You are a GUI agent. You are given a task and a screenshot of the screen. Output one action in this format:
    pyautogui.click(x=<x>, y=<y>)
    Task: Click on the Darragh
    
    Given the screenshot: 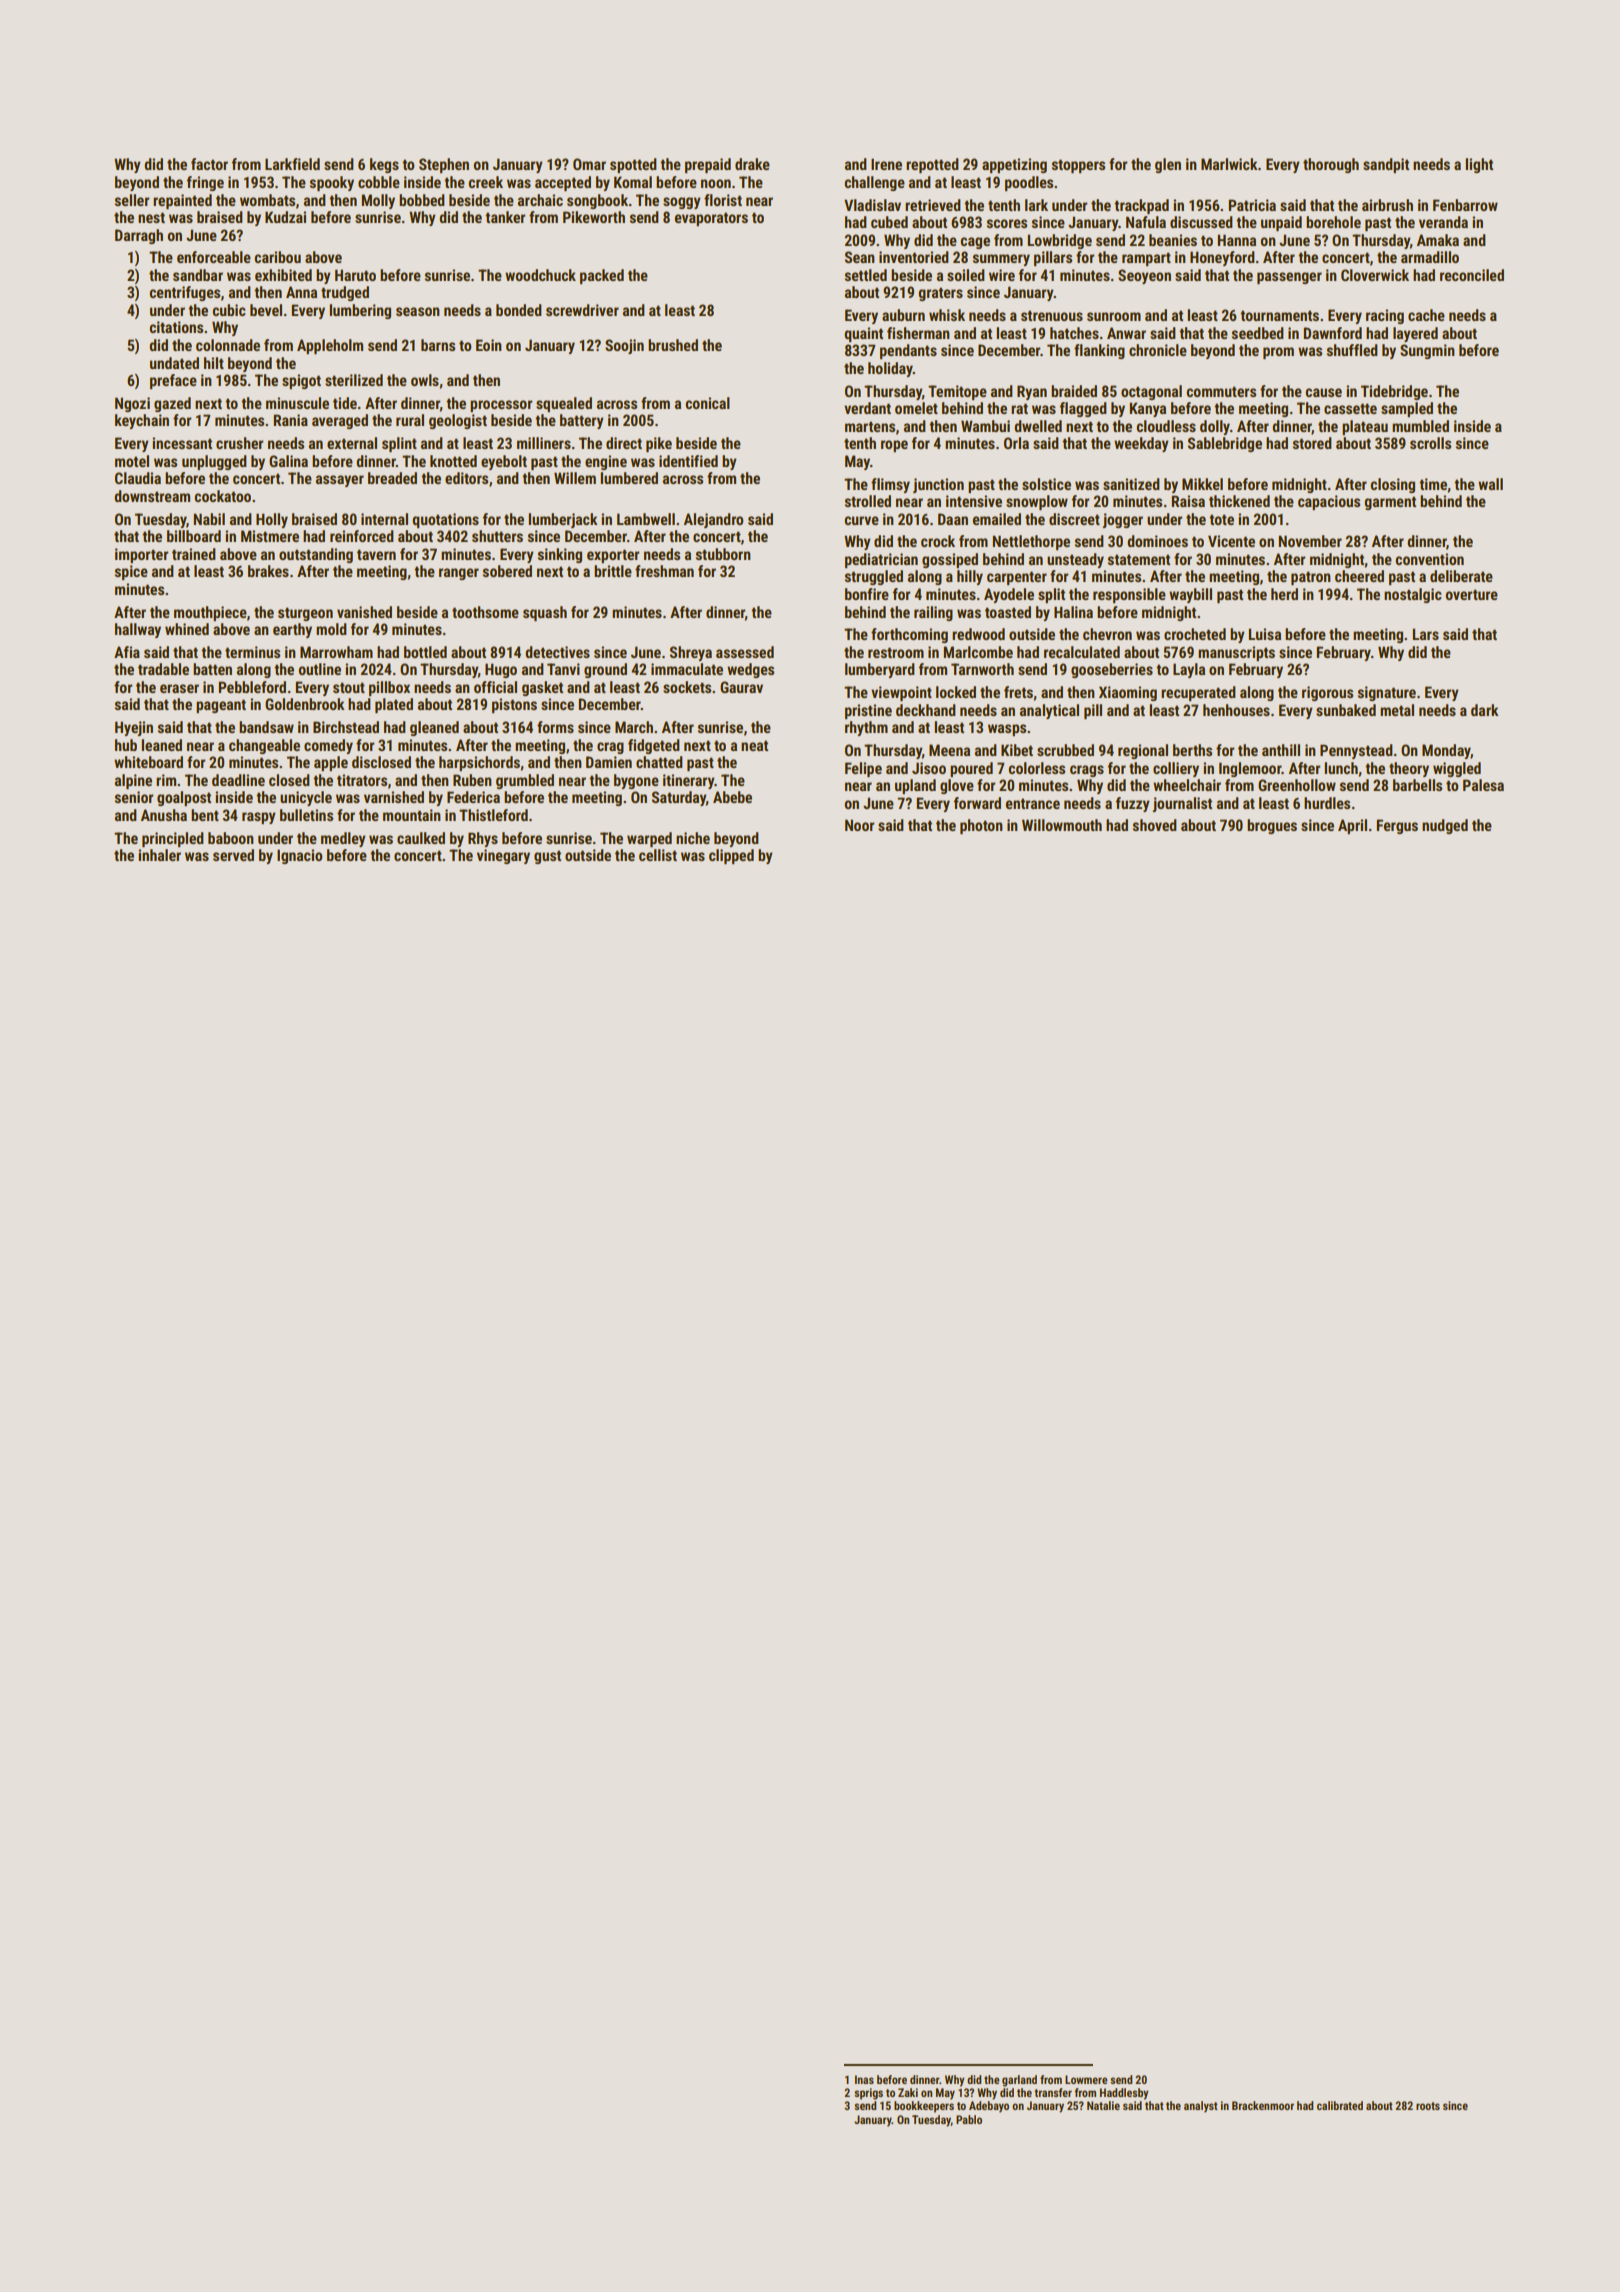 What is the action you would take?
    pyautogui.click(x=139, y=236)
